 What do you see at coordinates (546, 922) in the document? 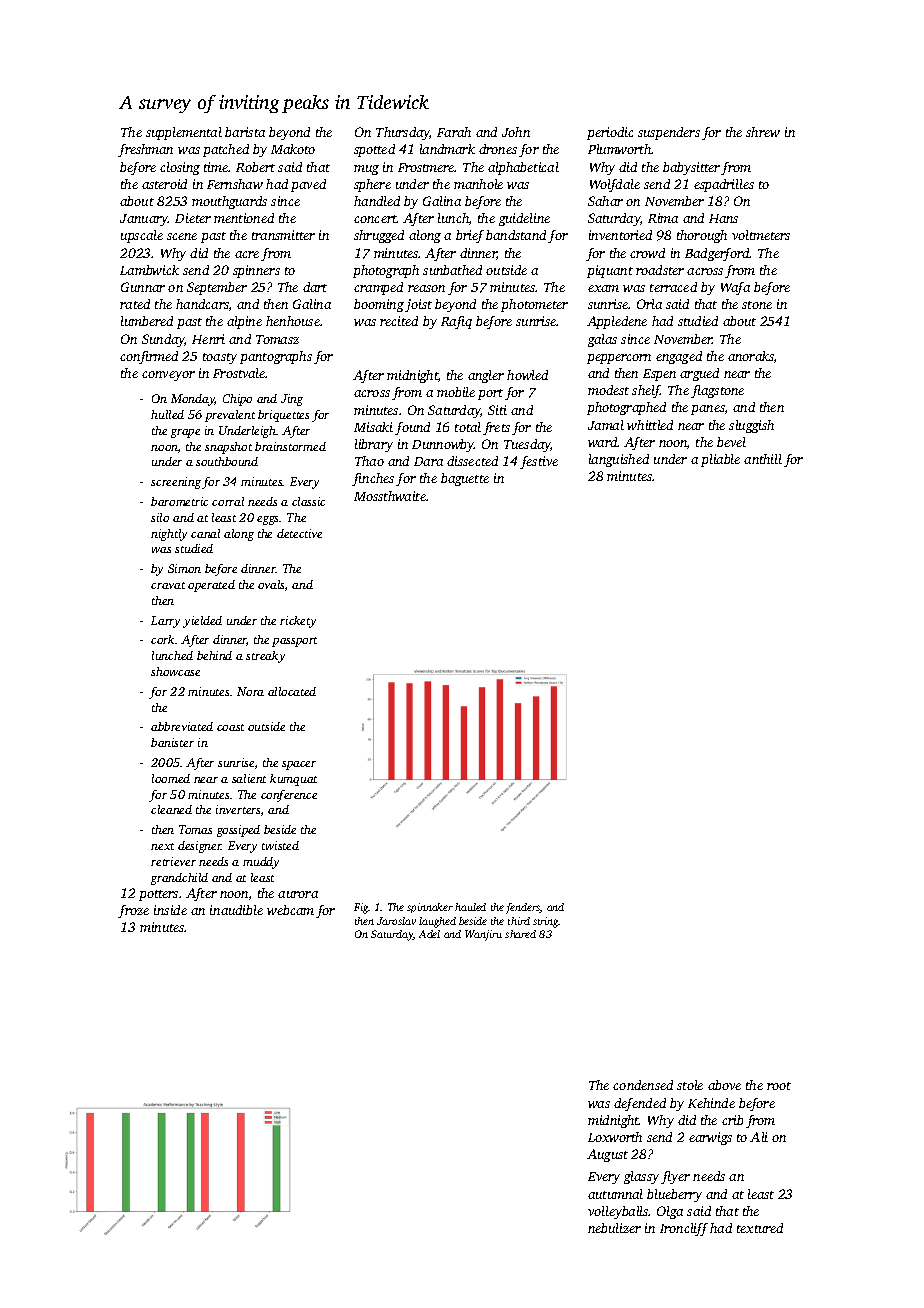
I see `string` at bounding box center [546, 922].
